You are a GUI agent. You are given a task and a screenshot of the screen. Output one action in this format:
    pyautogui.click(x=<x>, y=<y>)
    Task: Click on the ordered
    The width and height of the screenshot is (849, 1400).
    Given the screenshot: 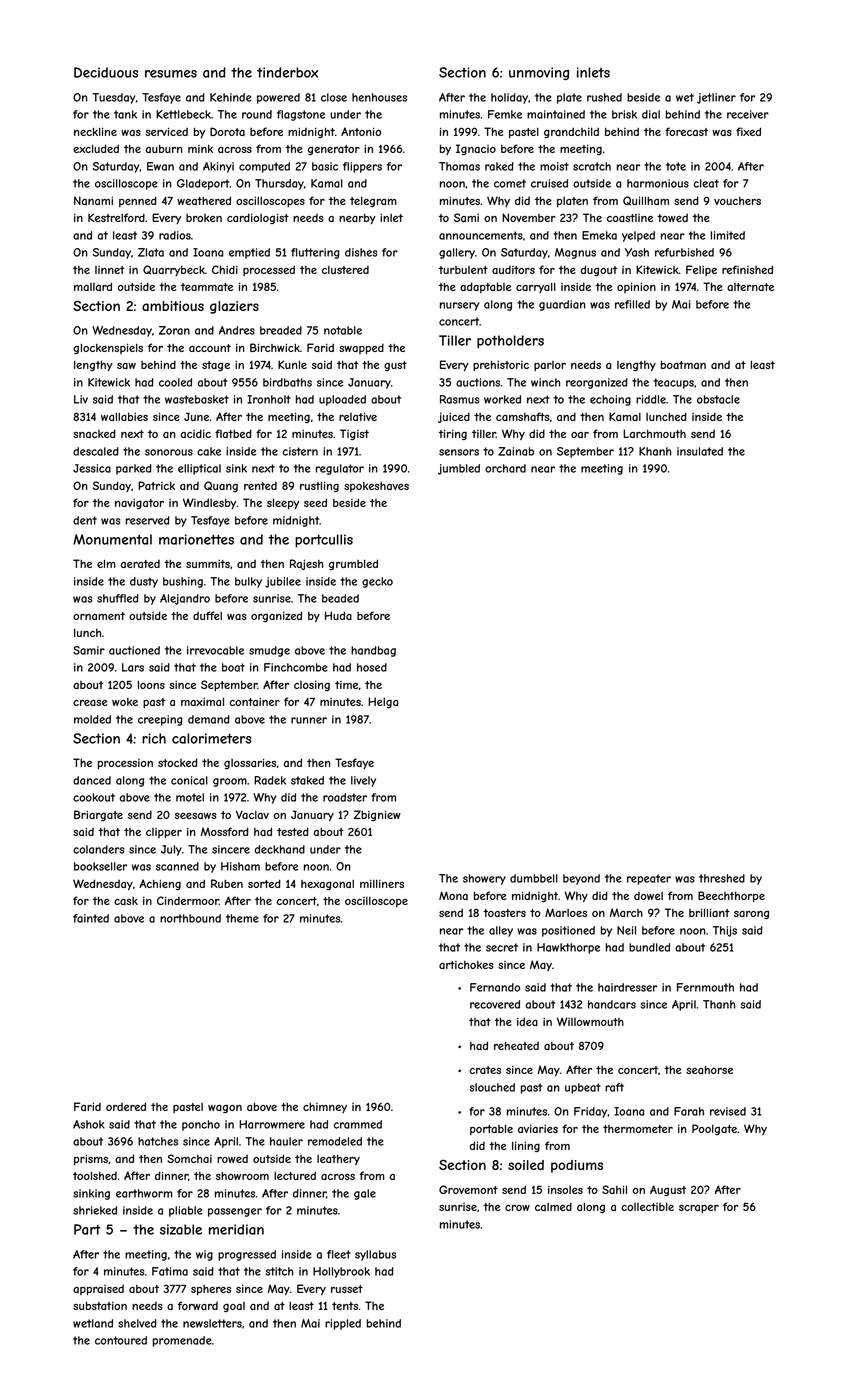 What is the action you would take?
    pyautogui.click(x=126, y=1106)
